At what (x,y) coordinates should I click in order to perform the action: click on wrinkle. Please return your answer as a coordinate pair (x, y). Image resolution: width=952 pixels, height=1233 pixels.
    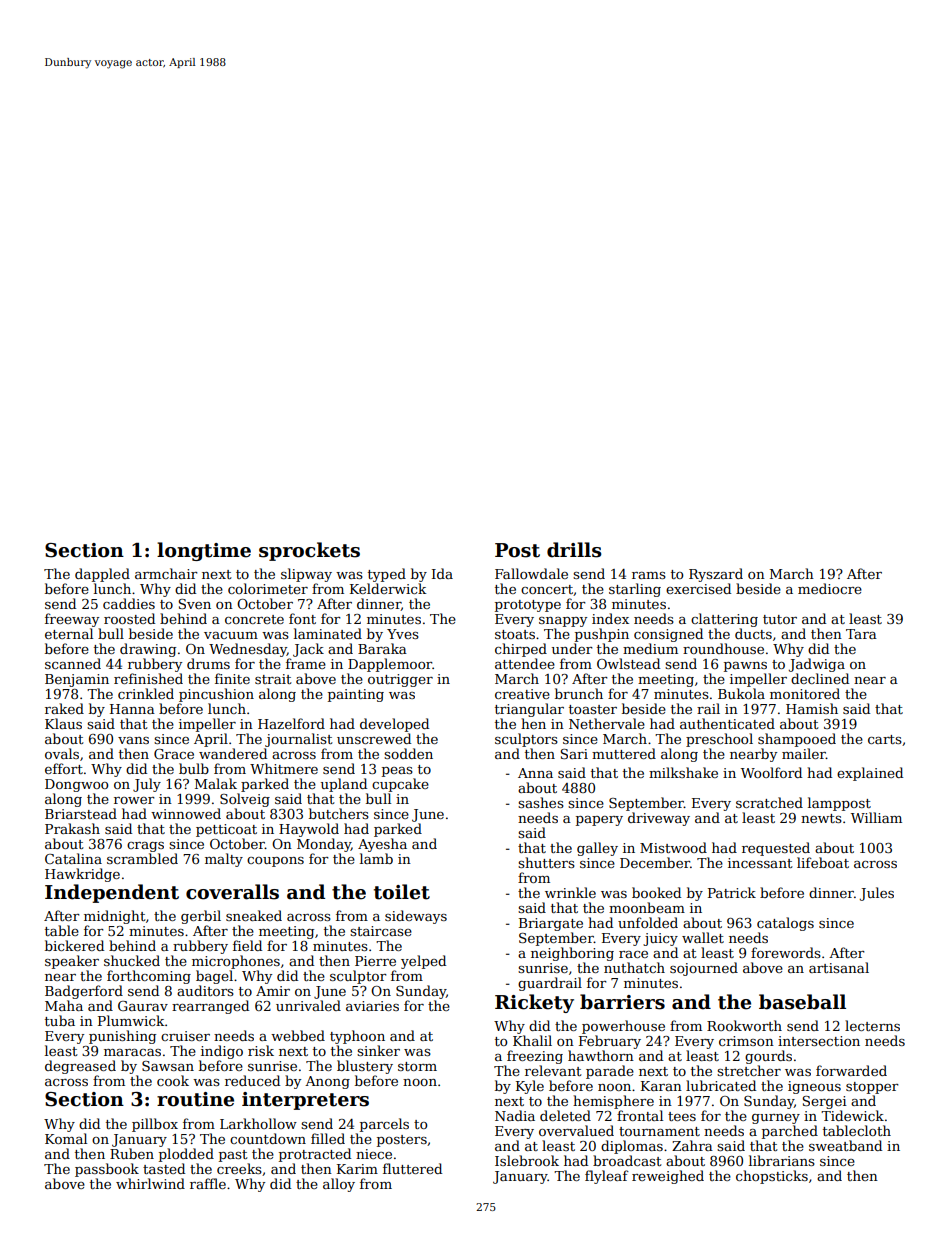
    Looking at the image, I should click on (570, 892).
